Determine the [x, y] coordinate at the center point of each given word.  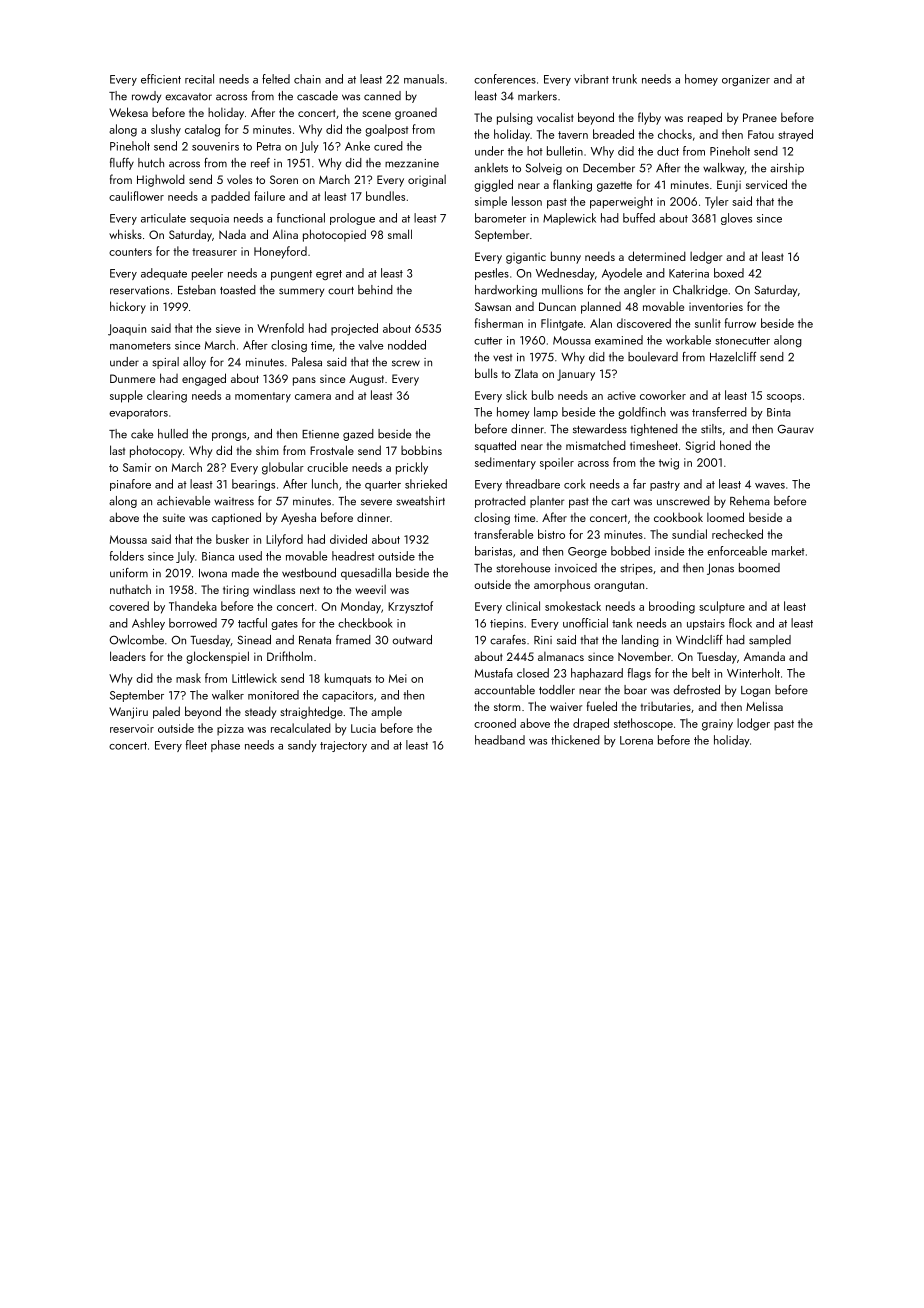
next [310, 590]
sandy [302, 746]
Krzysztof [410, 607]
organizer [746, 80]
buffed [639, 218]
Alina [285, 234]
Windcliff [699, 640]
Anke [357, 146]
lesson [527, 201]
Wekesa [128, 112]
